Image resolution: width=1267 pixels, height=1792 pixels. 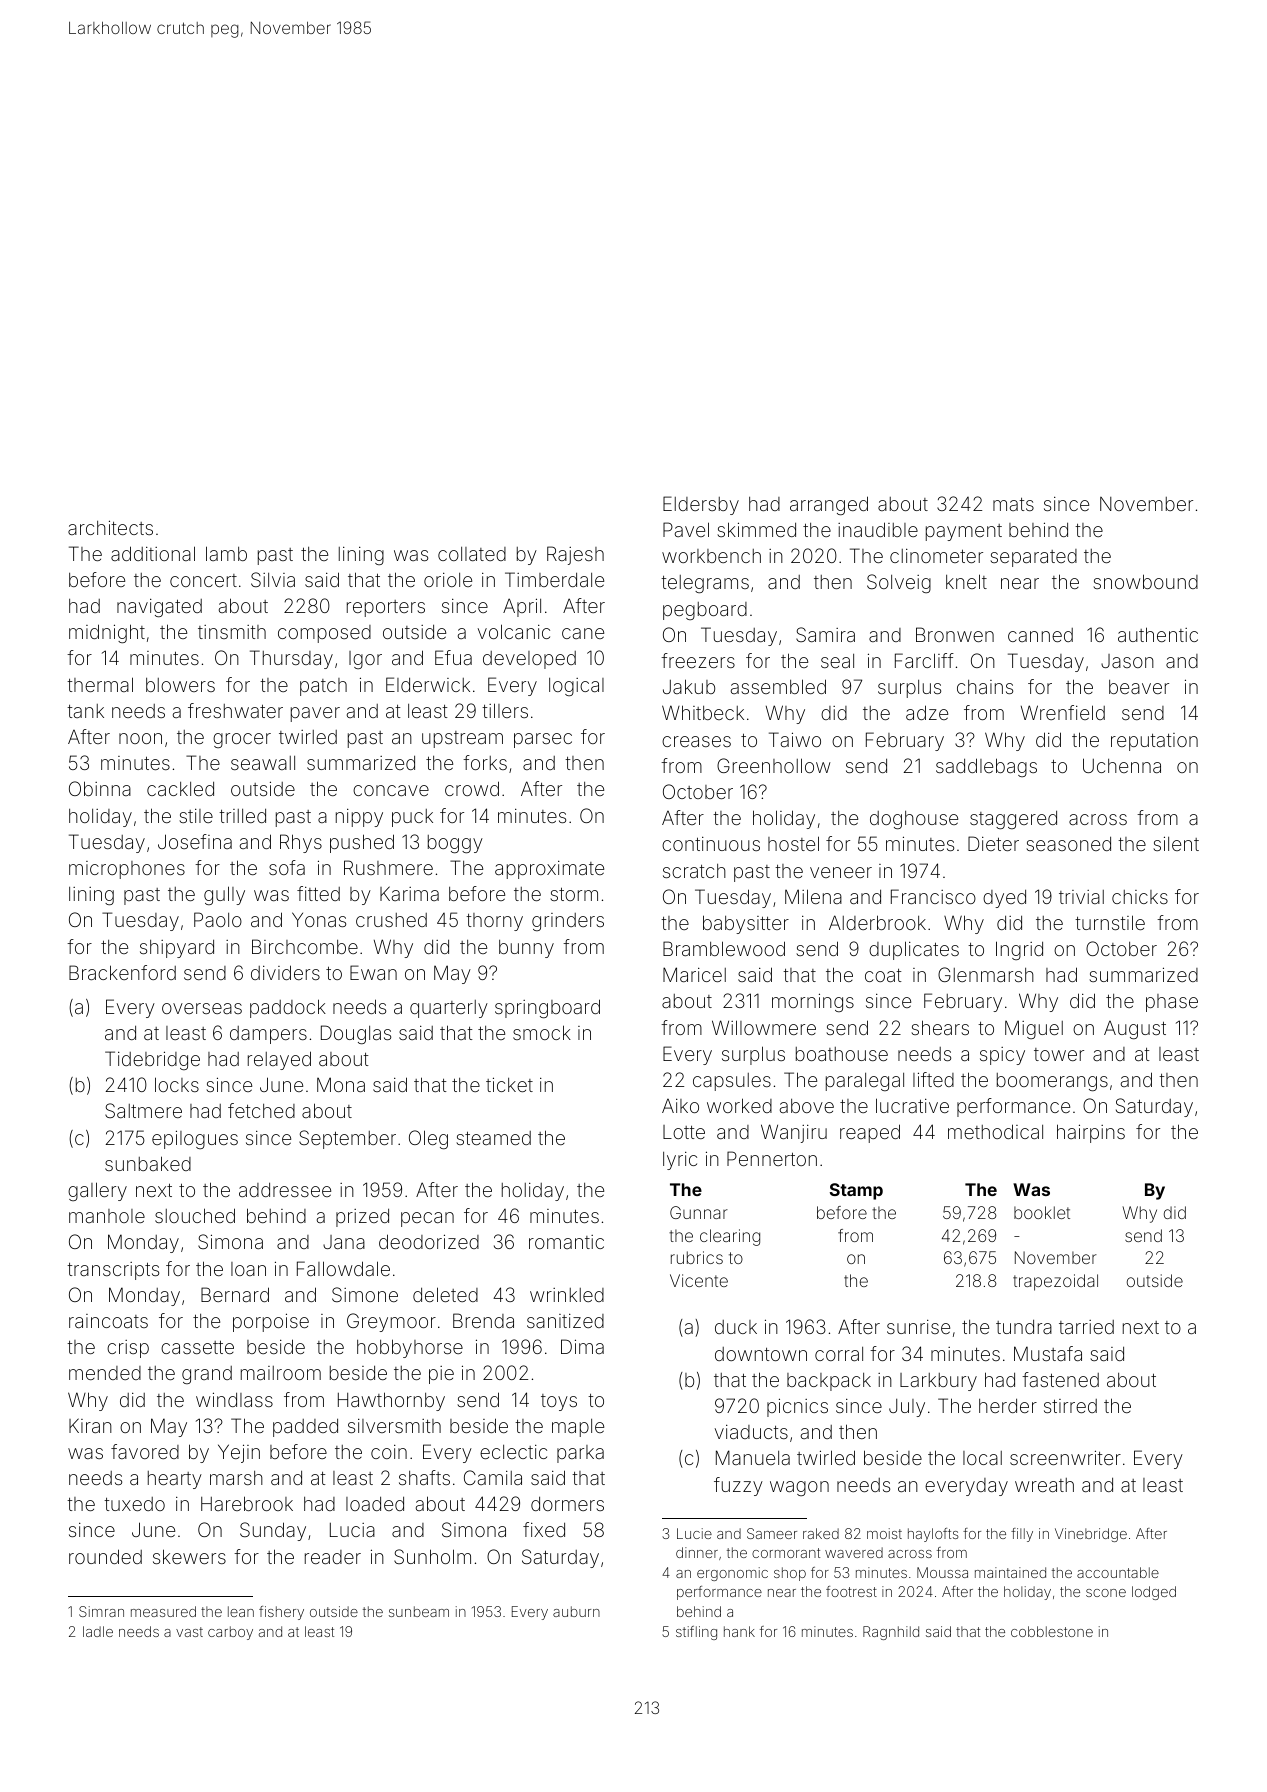 I want to click on tarried, so click(x=1086, y=1327).
